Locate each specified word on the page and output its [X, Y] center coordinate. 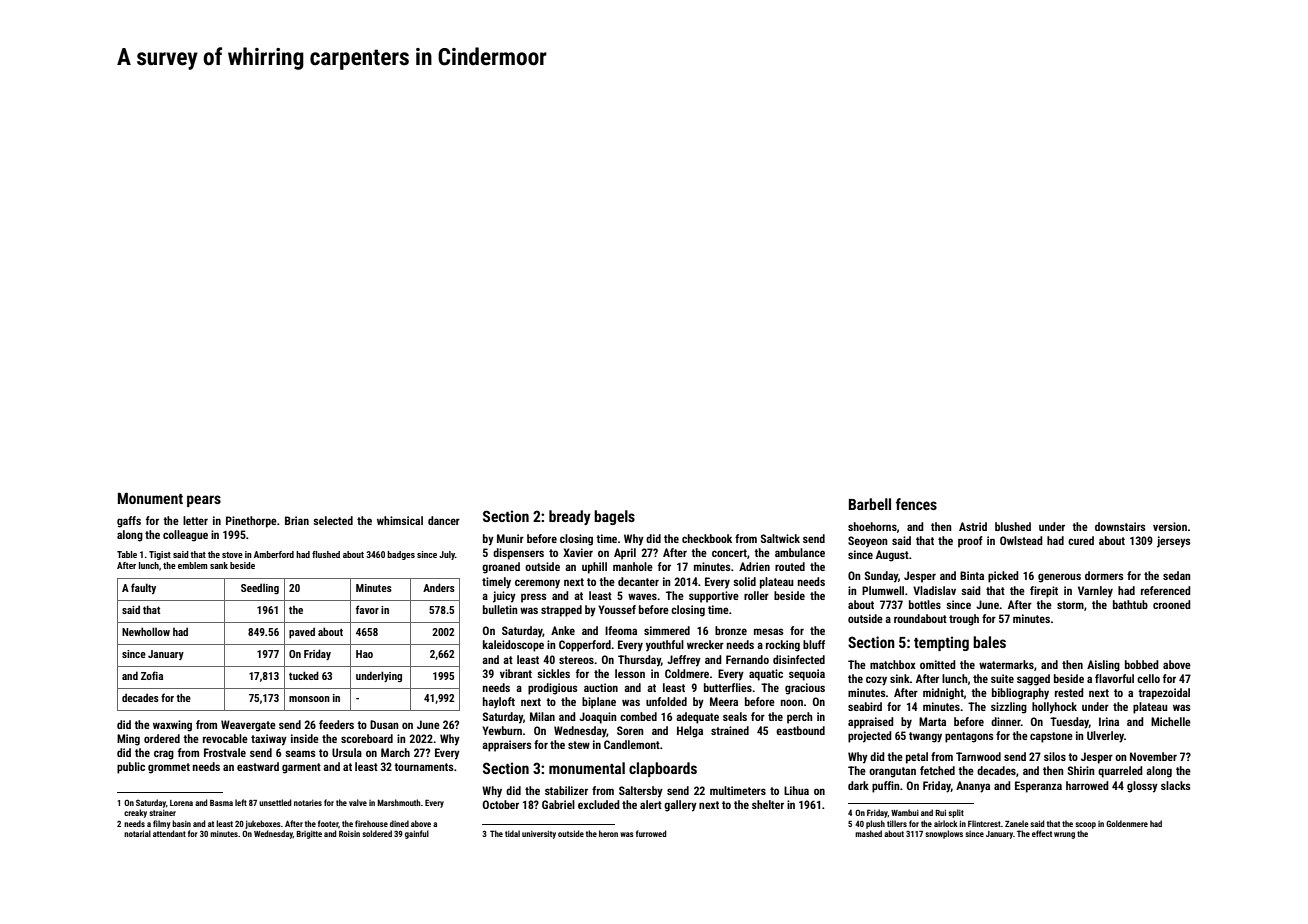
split [956, 813]
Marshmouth [399, 802]
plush [875, 824]
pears [204, 501]
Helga [690, 732]
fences [916, 504]
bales [989, 642]
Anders [439, 587]
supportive [714, 597]
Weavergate [248, 726]
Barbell [870, 504]
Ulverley [1105, 737]
